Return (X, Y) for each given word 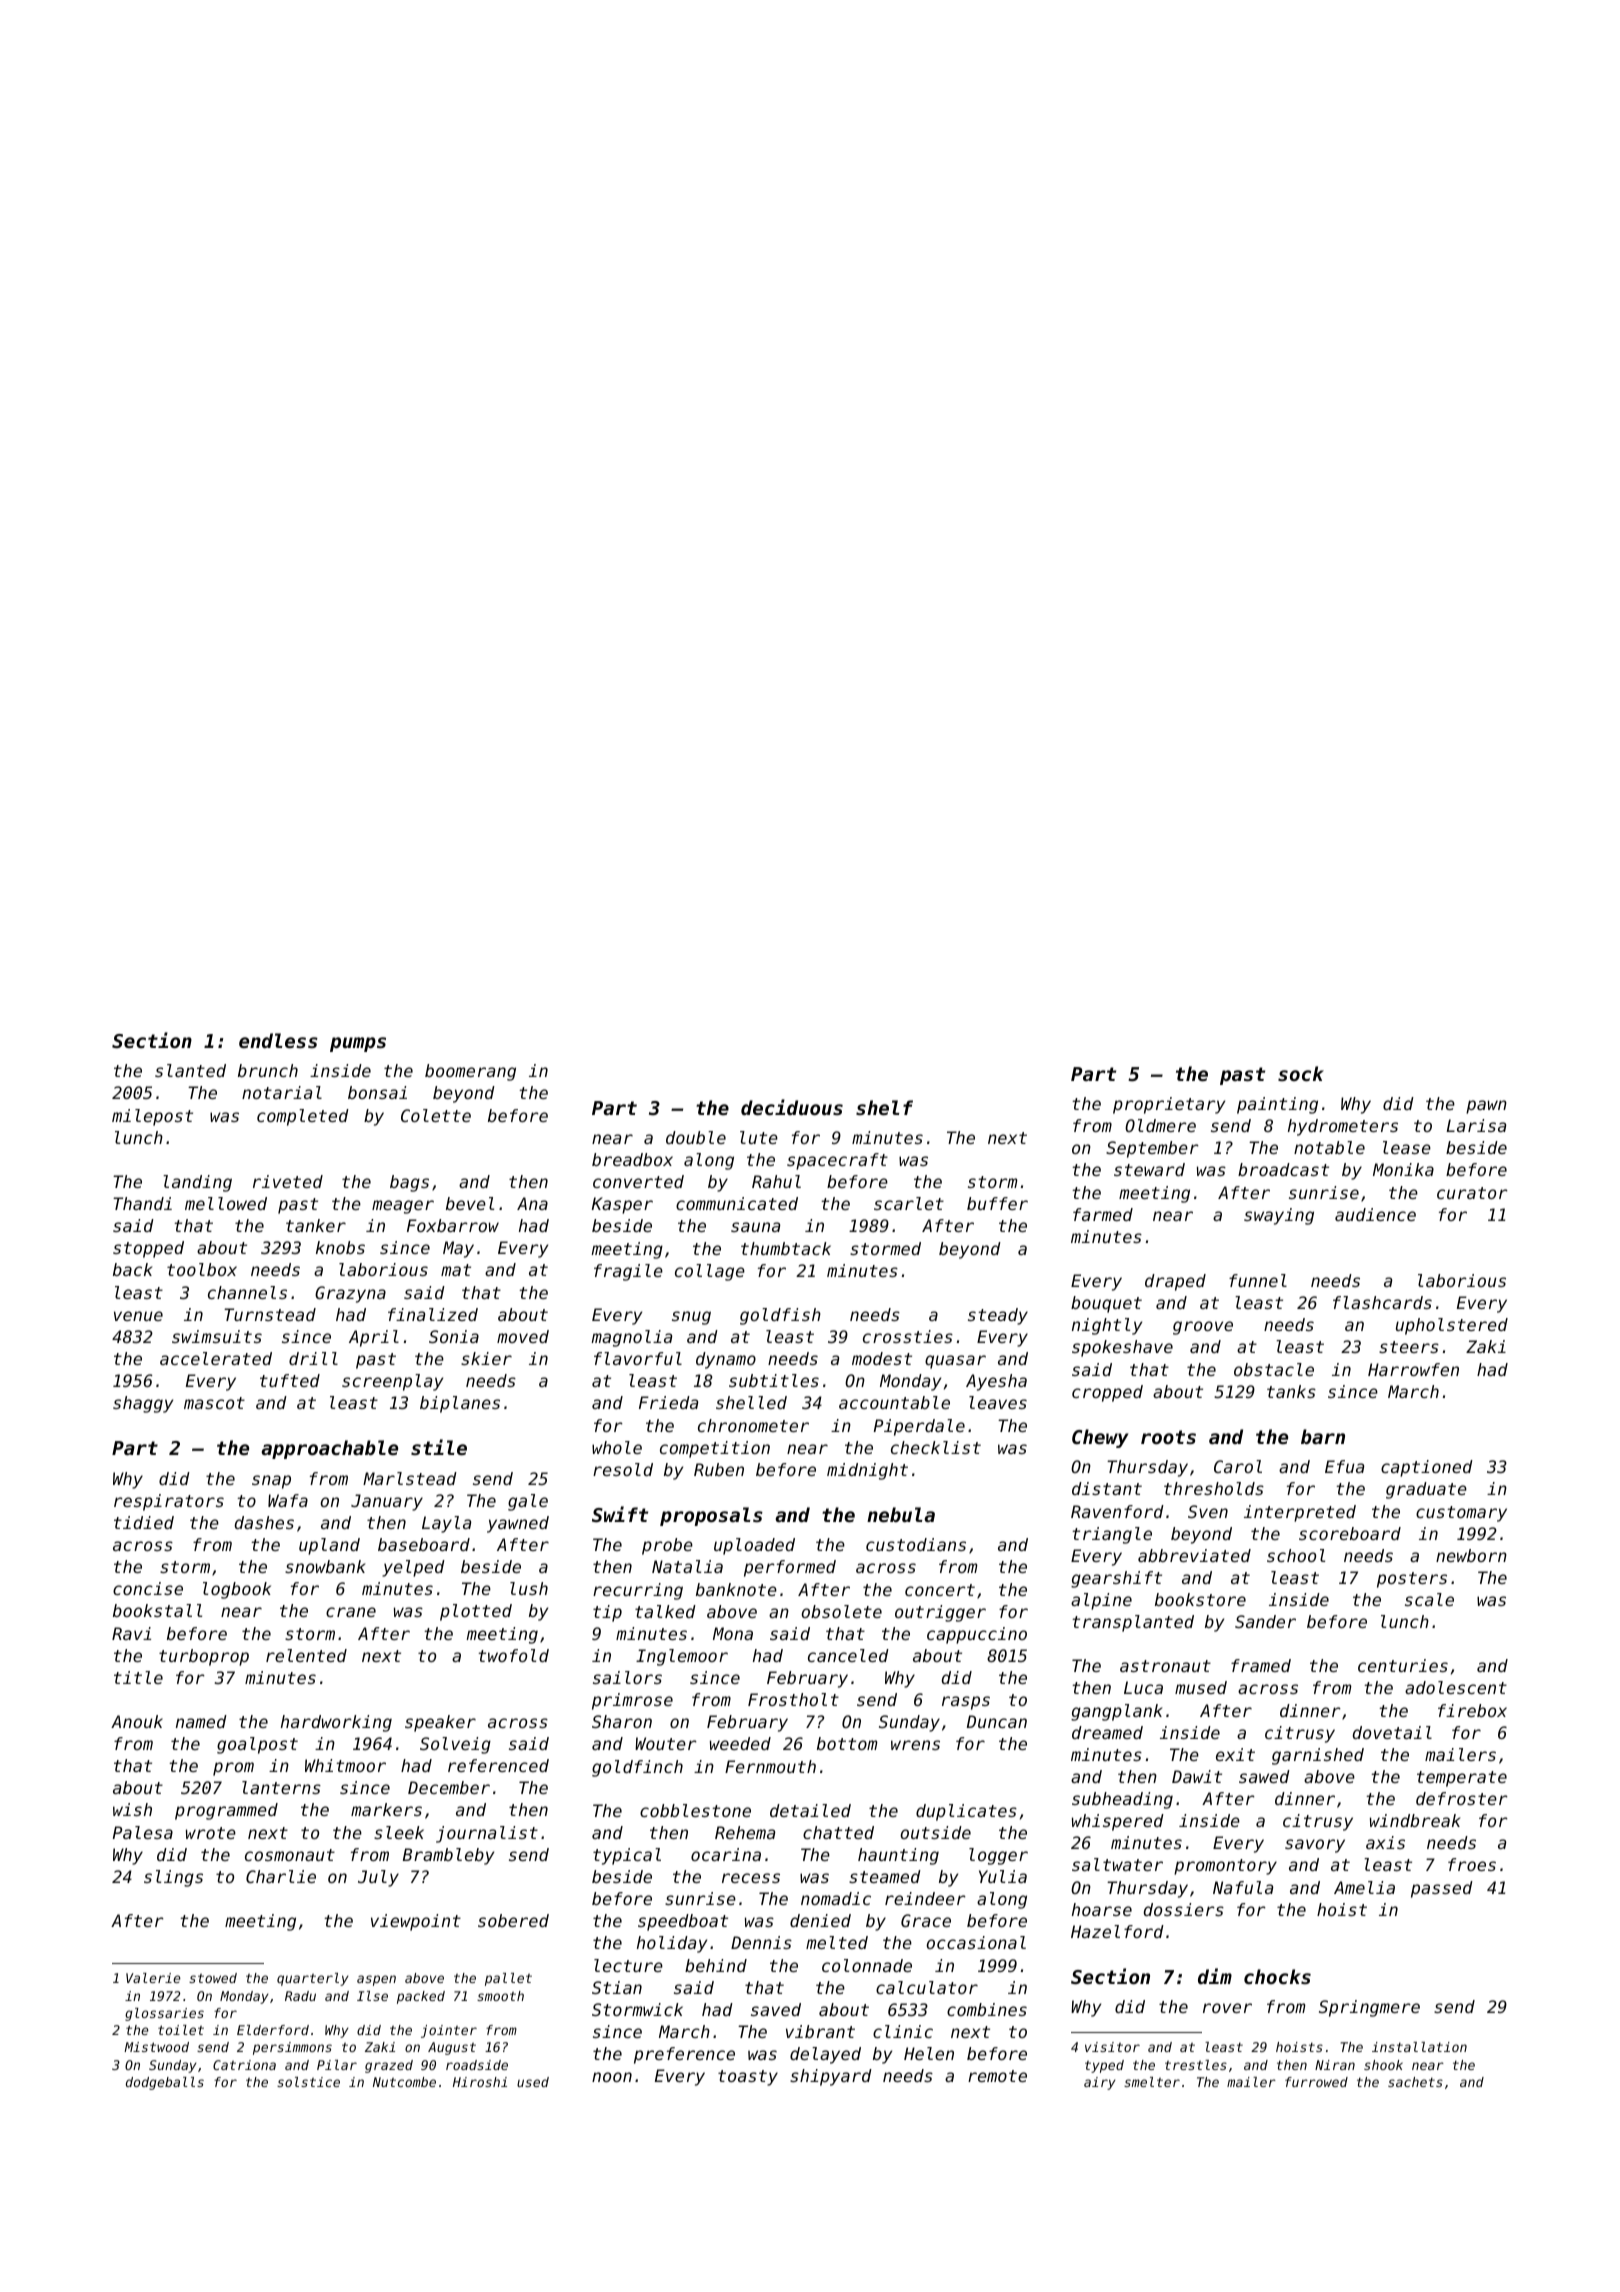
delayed (825, 2055)
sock (1301, 1073)
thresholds (1214, 1488)
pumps (358, 1044)
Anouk (137, 1721)
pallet (508, 1979)
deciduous (792, 1107)
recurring (638, 1591)
